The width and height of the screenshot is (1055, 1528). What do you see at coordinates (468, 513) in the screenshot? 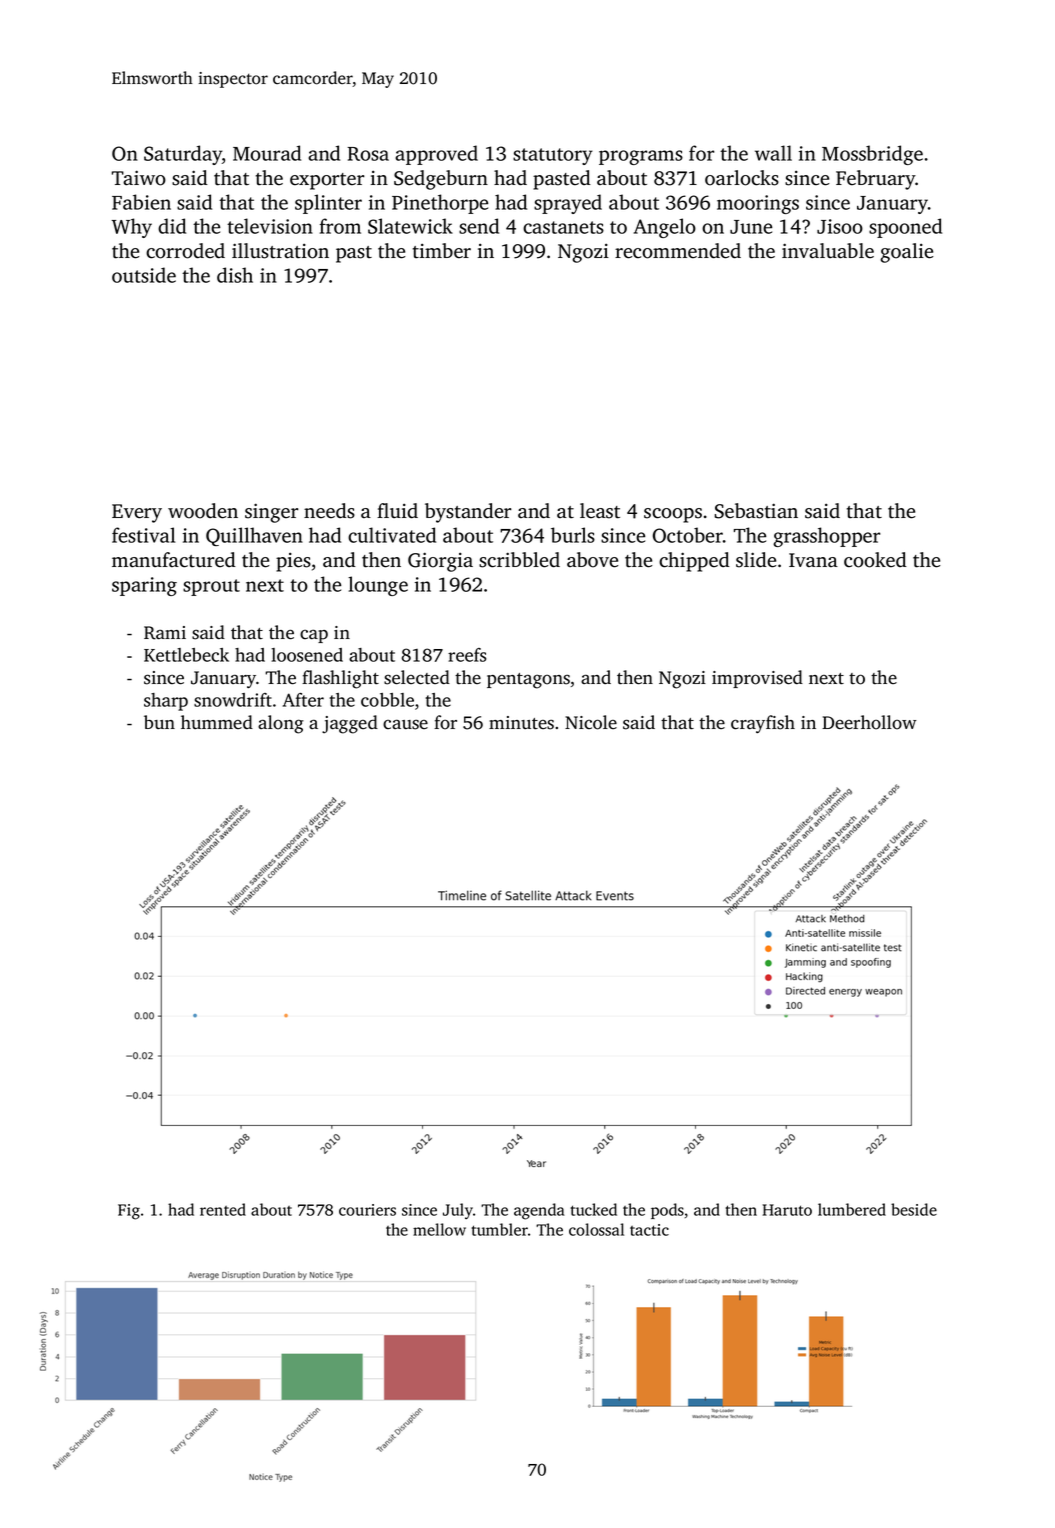
I see `bystander` at bounding box center [468, 513].
